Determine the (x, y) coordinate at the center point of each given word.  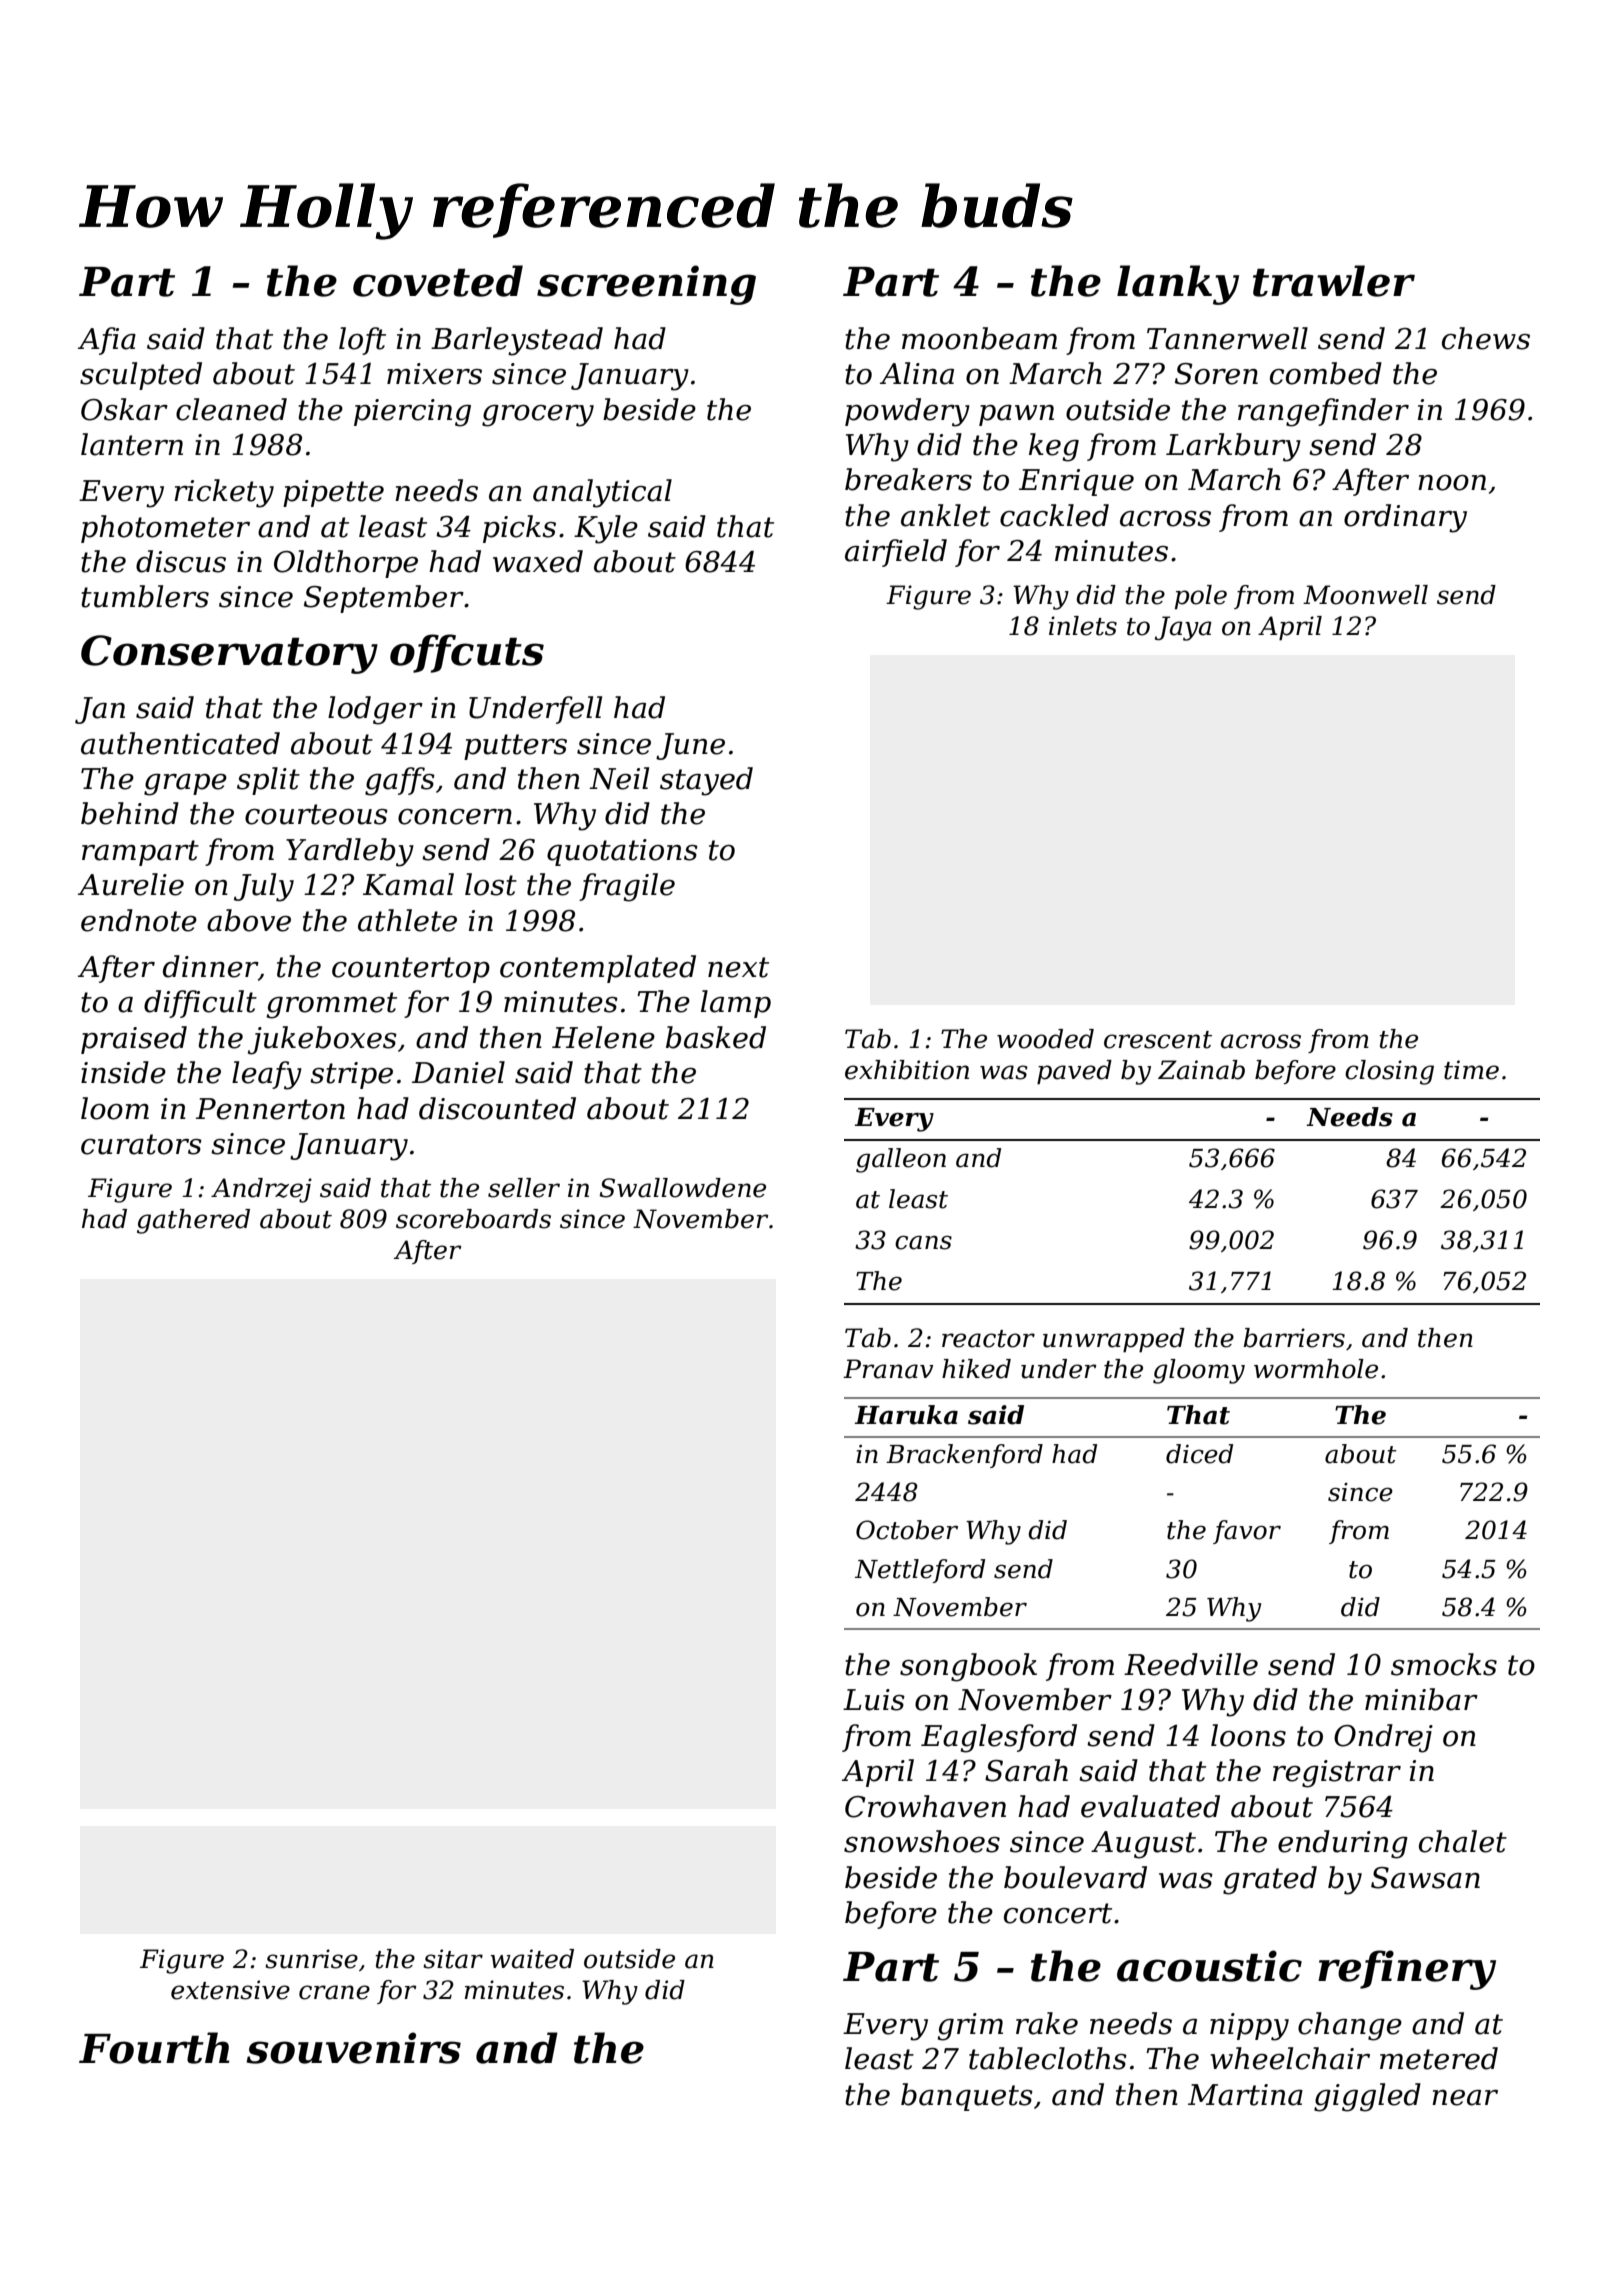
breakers (908, 479)
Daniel (458, 1072)
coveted (438, 281)
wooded (1045, 1039)
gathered (193, 1221)
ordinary (1405, 518)
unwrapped (1114, 1340)
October (907, 1530)
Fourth (154, 2048)
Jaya (1183, 628)
